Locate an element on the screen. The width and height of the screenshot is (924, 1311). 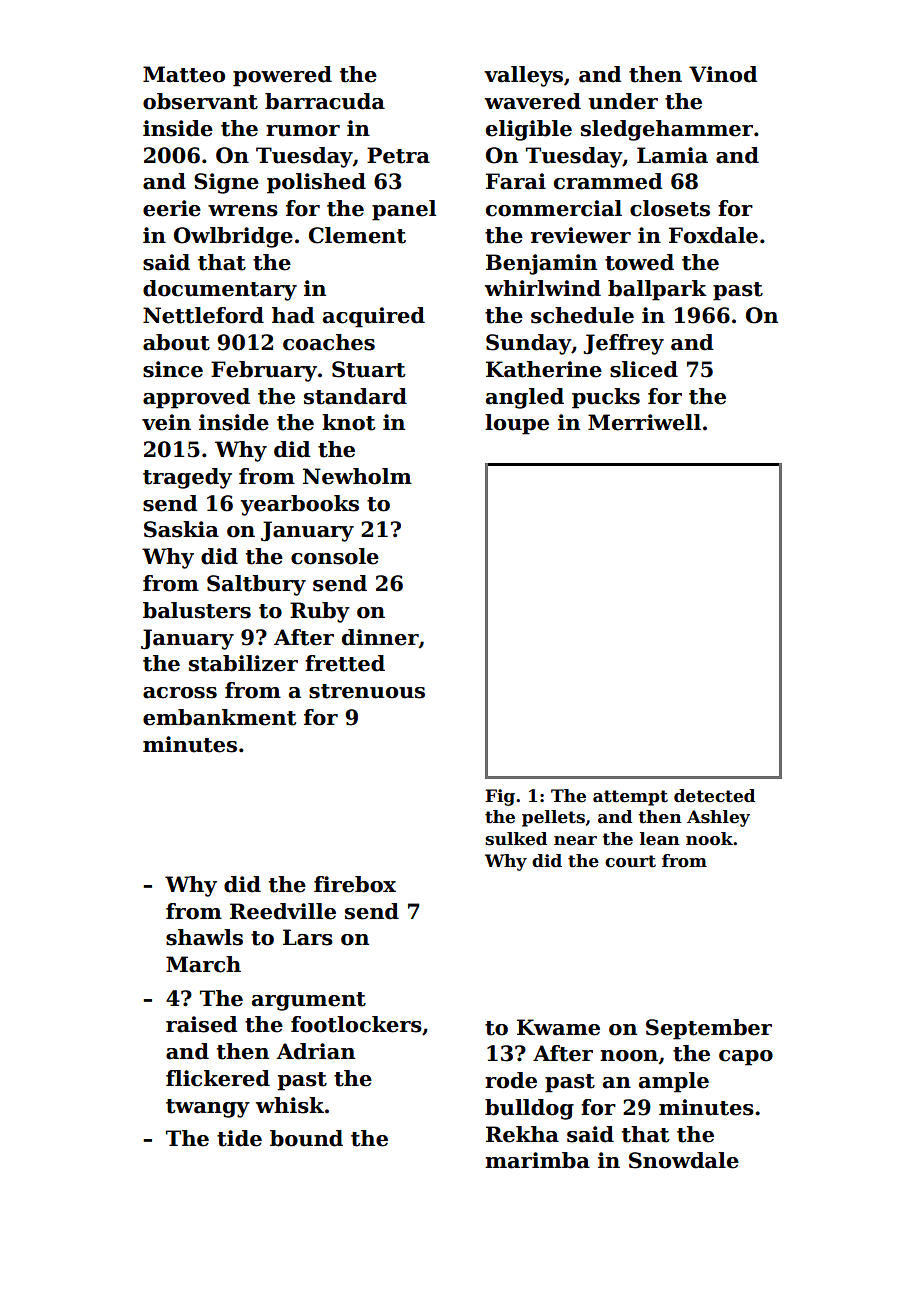
Clement is located at coordinates (357, 235).
